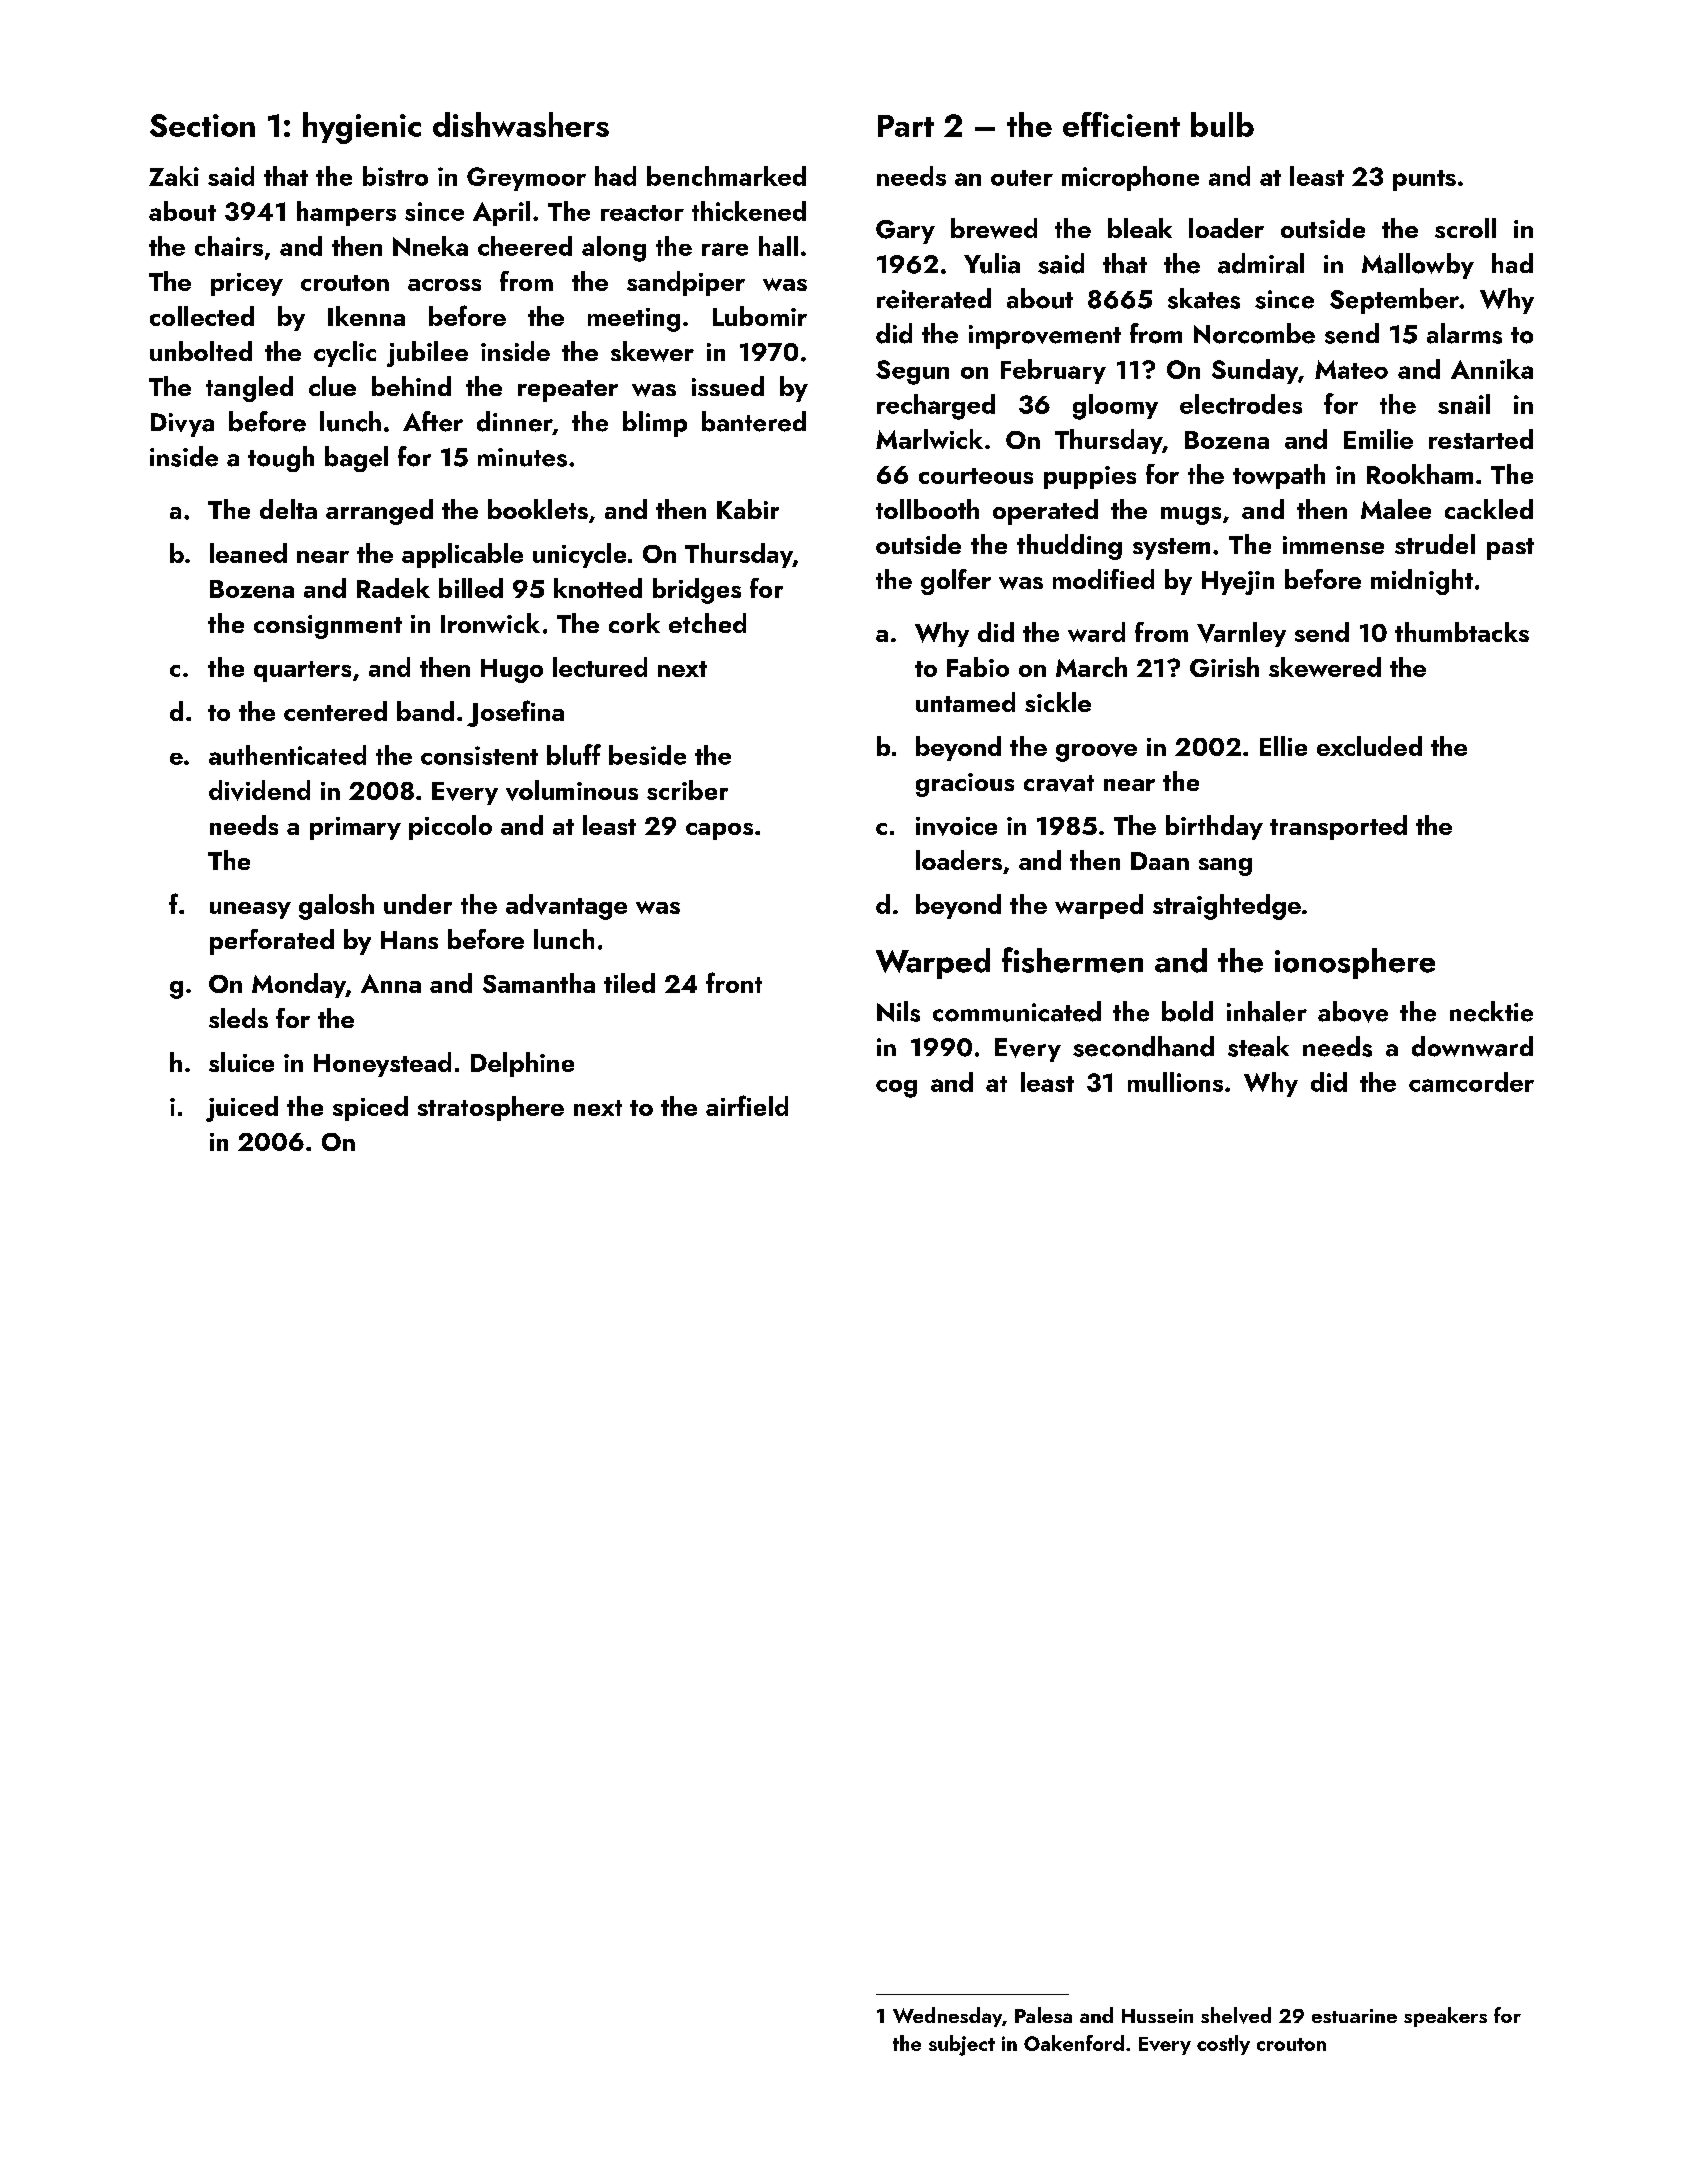  I want to click on subject, so click(962, 2045).
